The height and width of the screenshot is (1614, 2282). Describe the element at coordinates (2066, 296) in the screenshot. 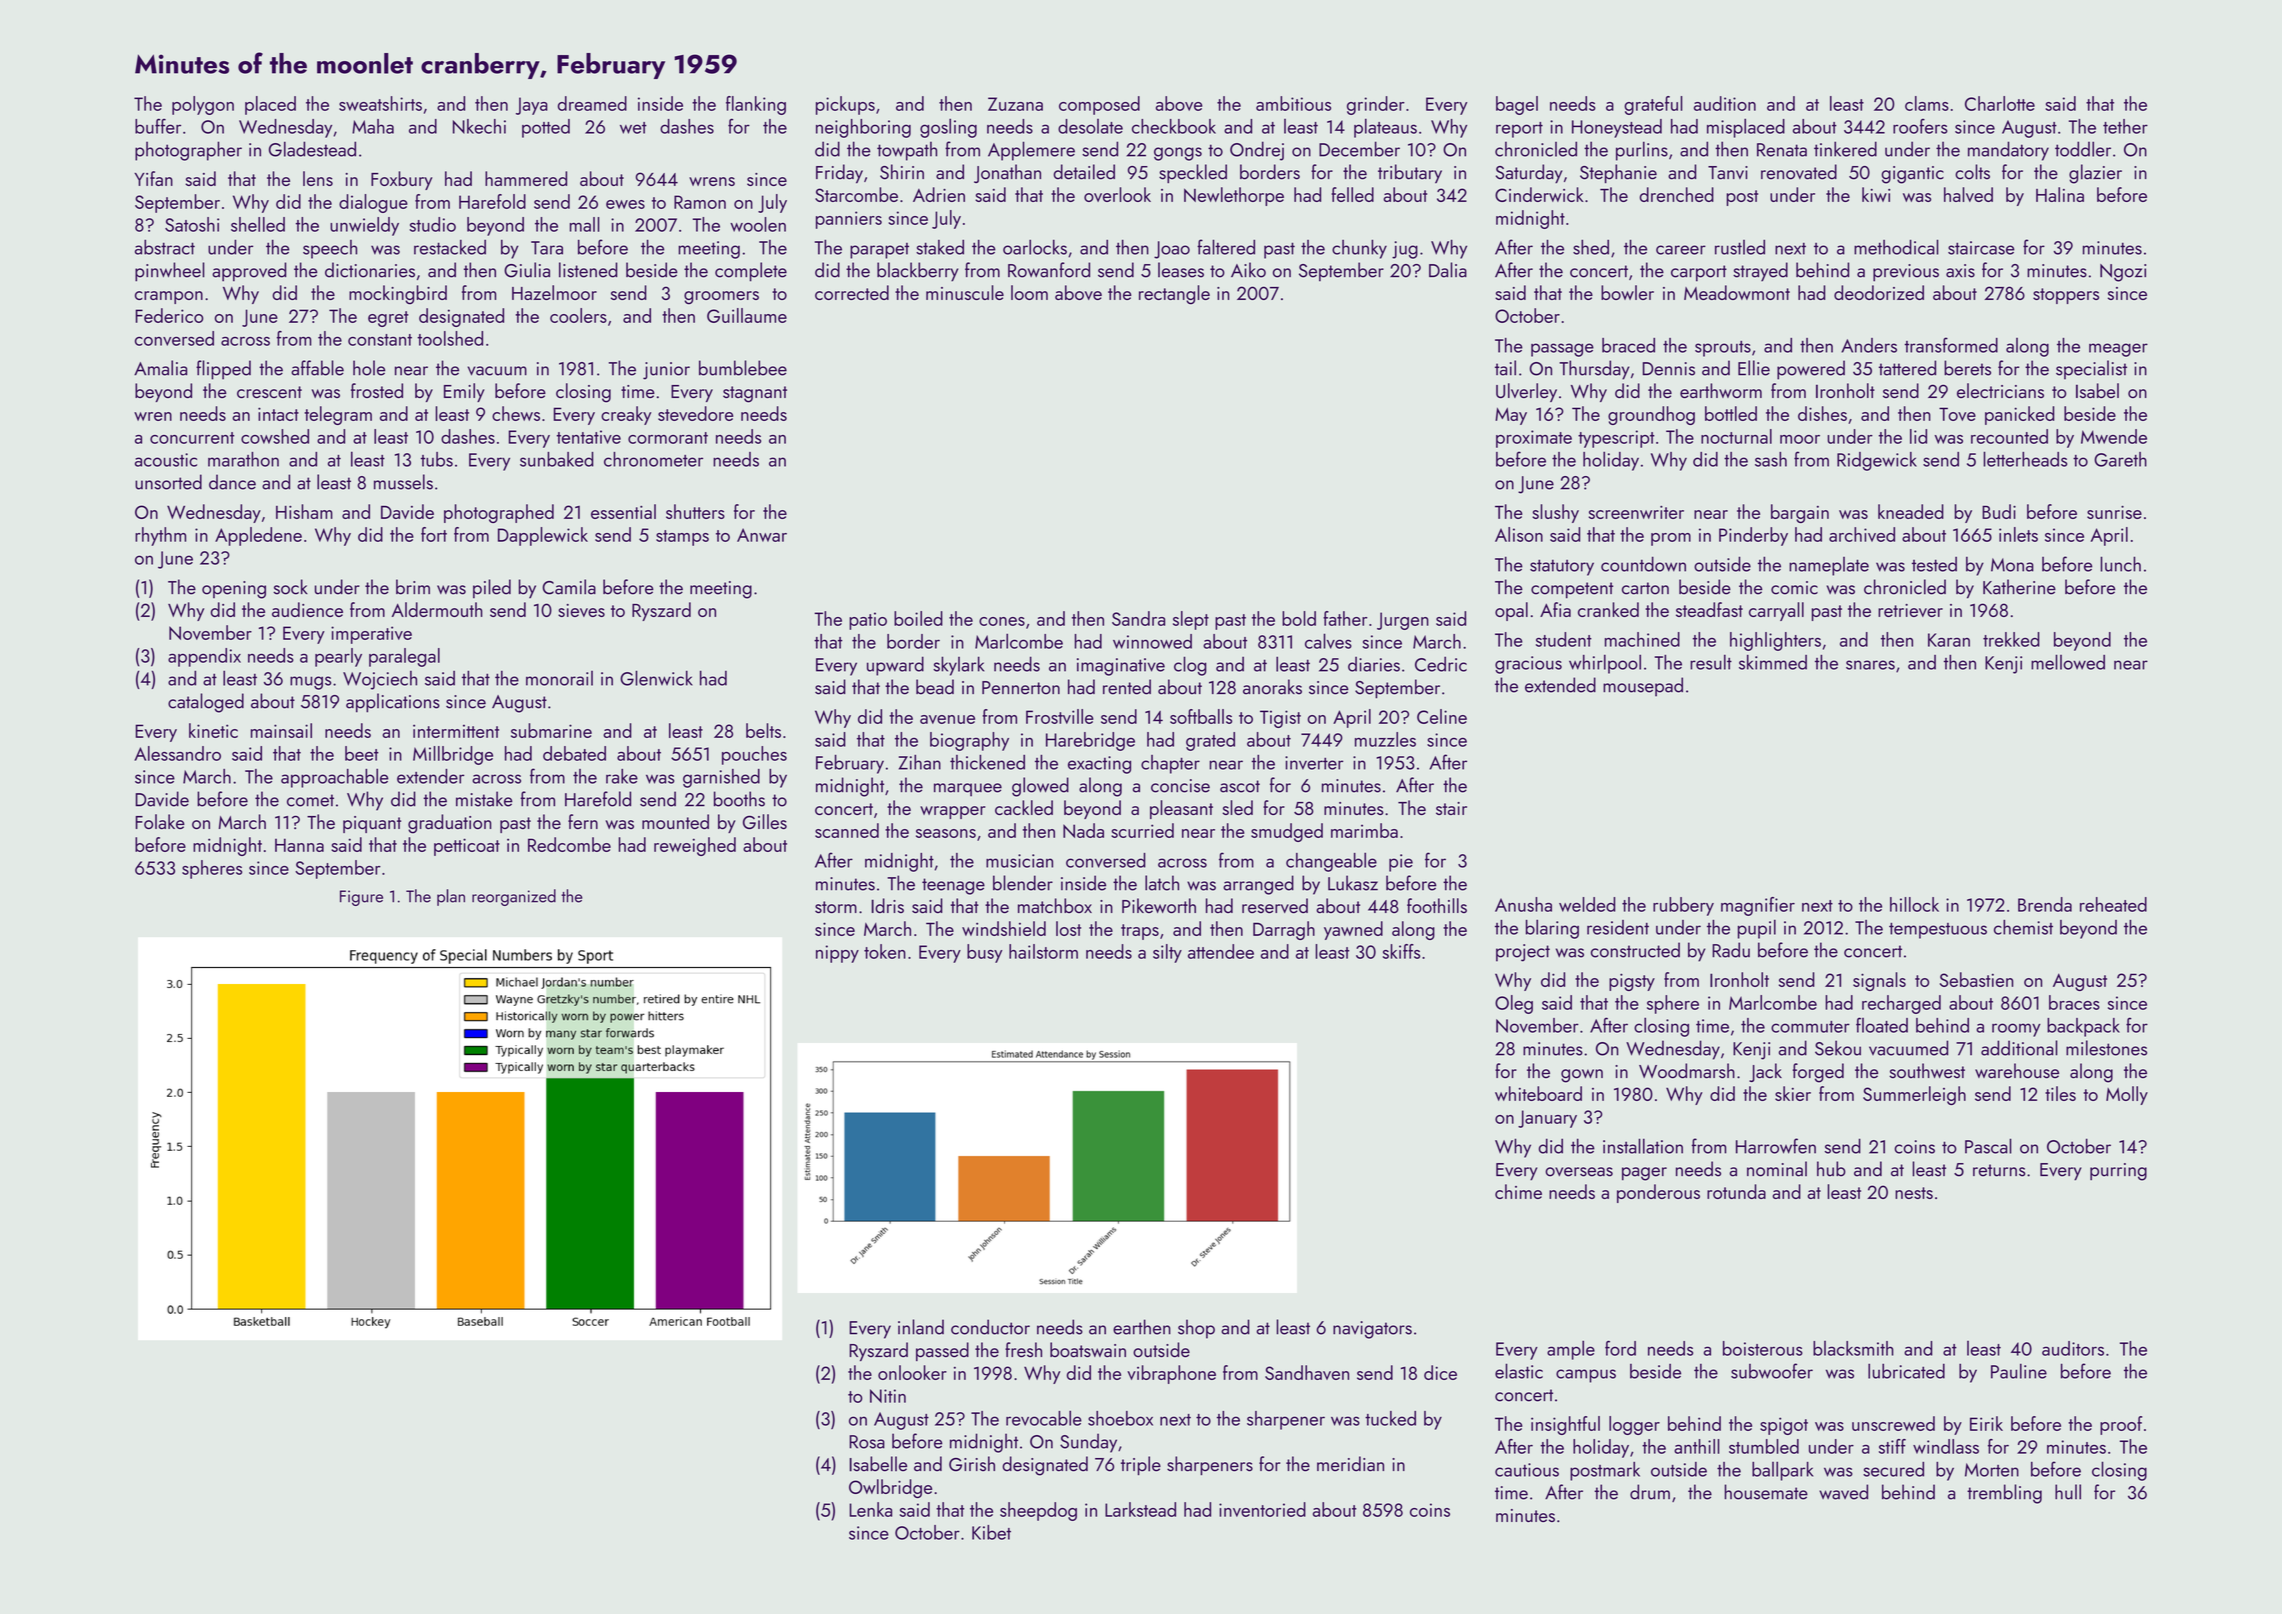

I see `stoppers` at that location.
